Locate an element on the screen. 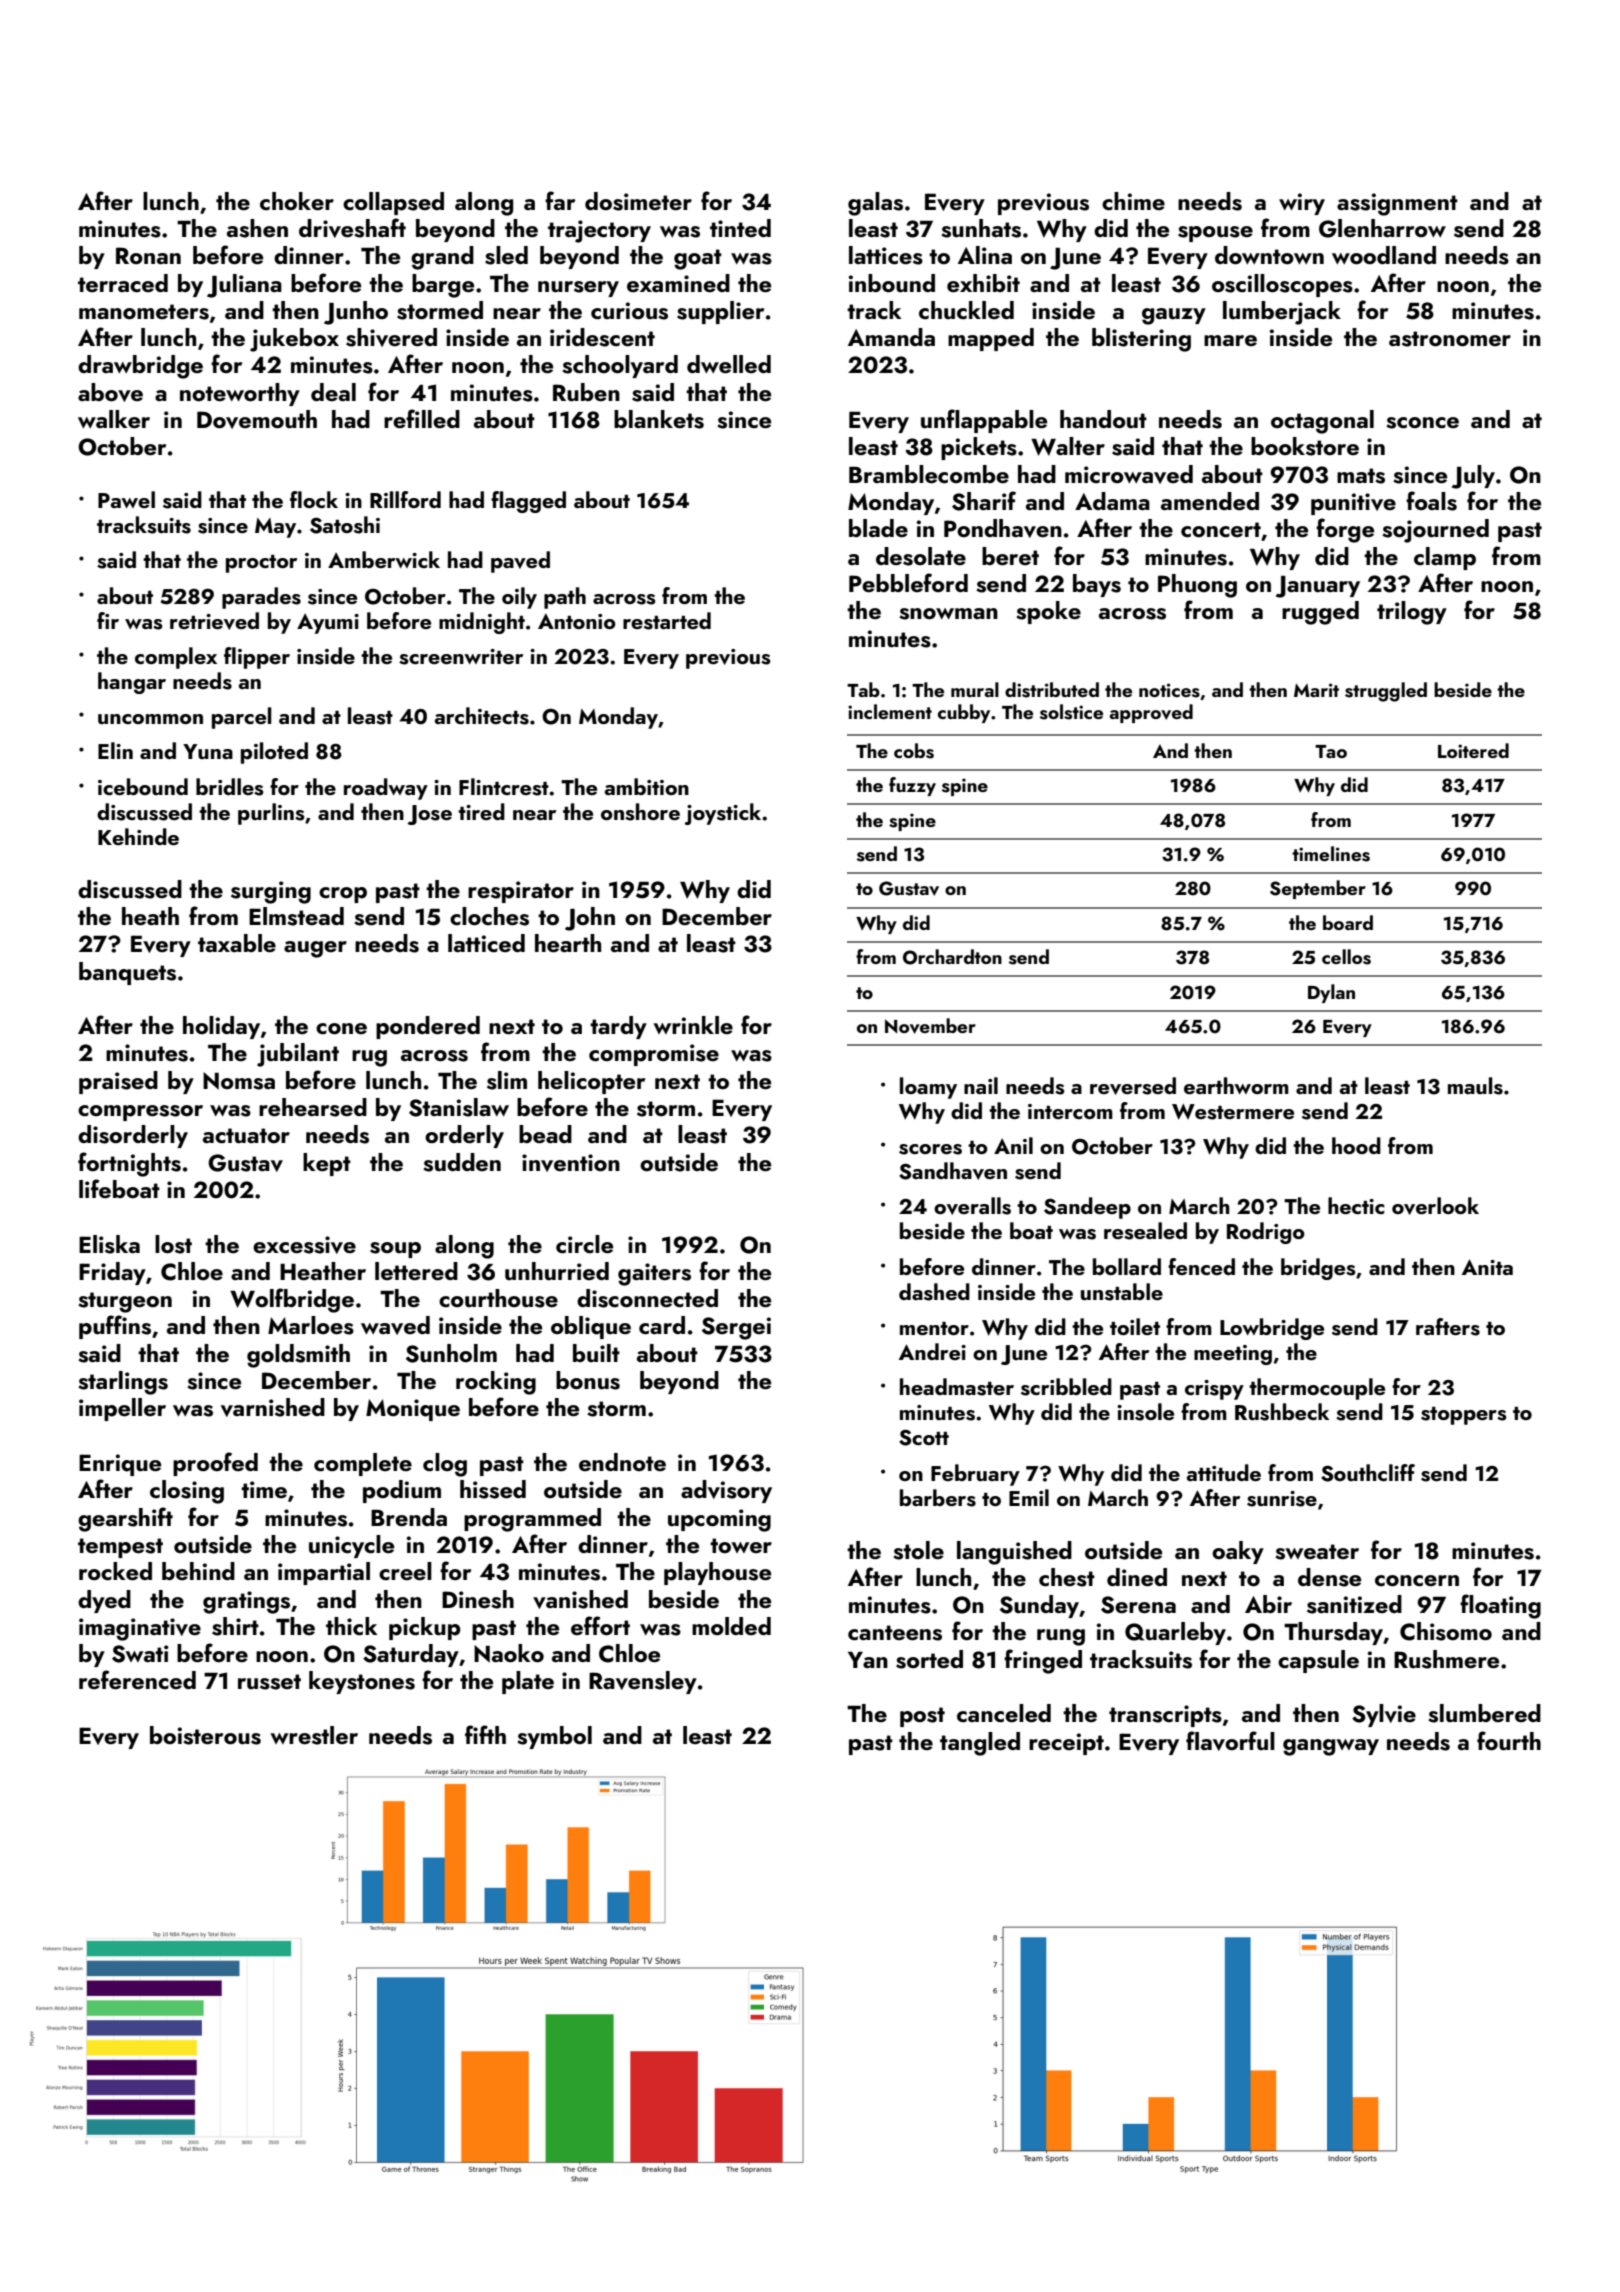 This screenshot has height=2292, width=1620. Pawel is located at coordinates (126, 499).
